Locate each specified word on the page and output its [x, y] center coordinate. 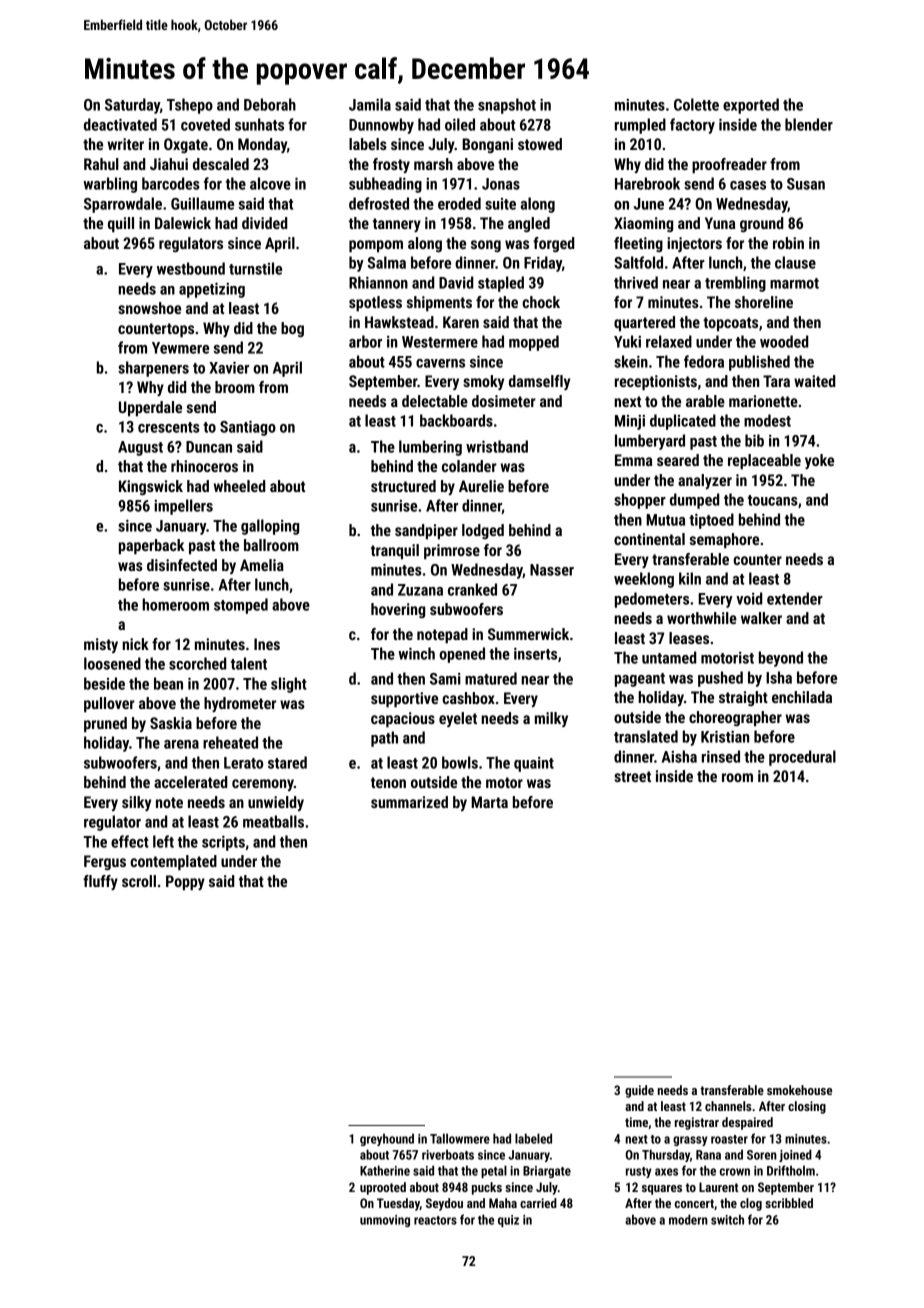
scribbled [789, 1203]
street [632, 776]
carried [538, 1203]
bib [754, 440]
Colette [696, 104]
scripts [223, 843]
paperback [151, 547]
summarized [409, 802]
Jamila [370, 104]
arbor [365, 341]
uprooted [383, 1188]
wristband [497, 446]
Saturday [132, 106]
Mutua [665, 520]
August [140, 448]
